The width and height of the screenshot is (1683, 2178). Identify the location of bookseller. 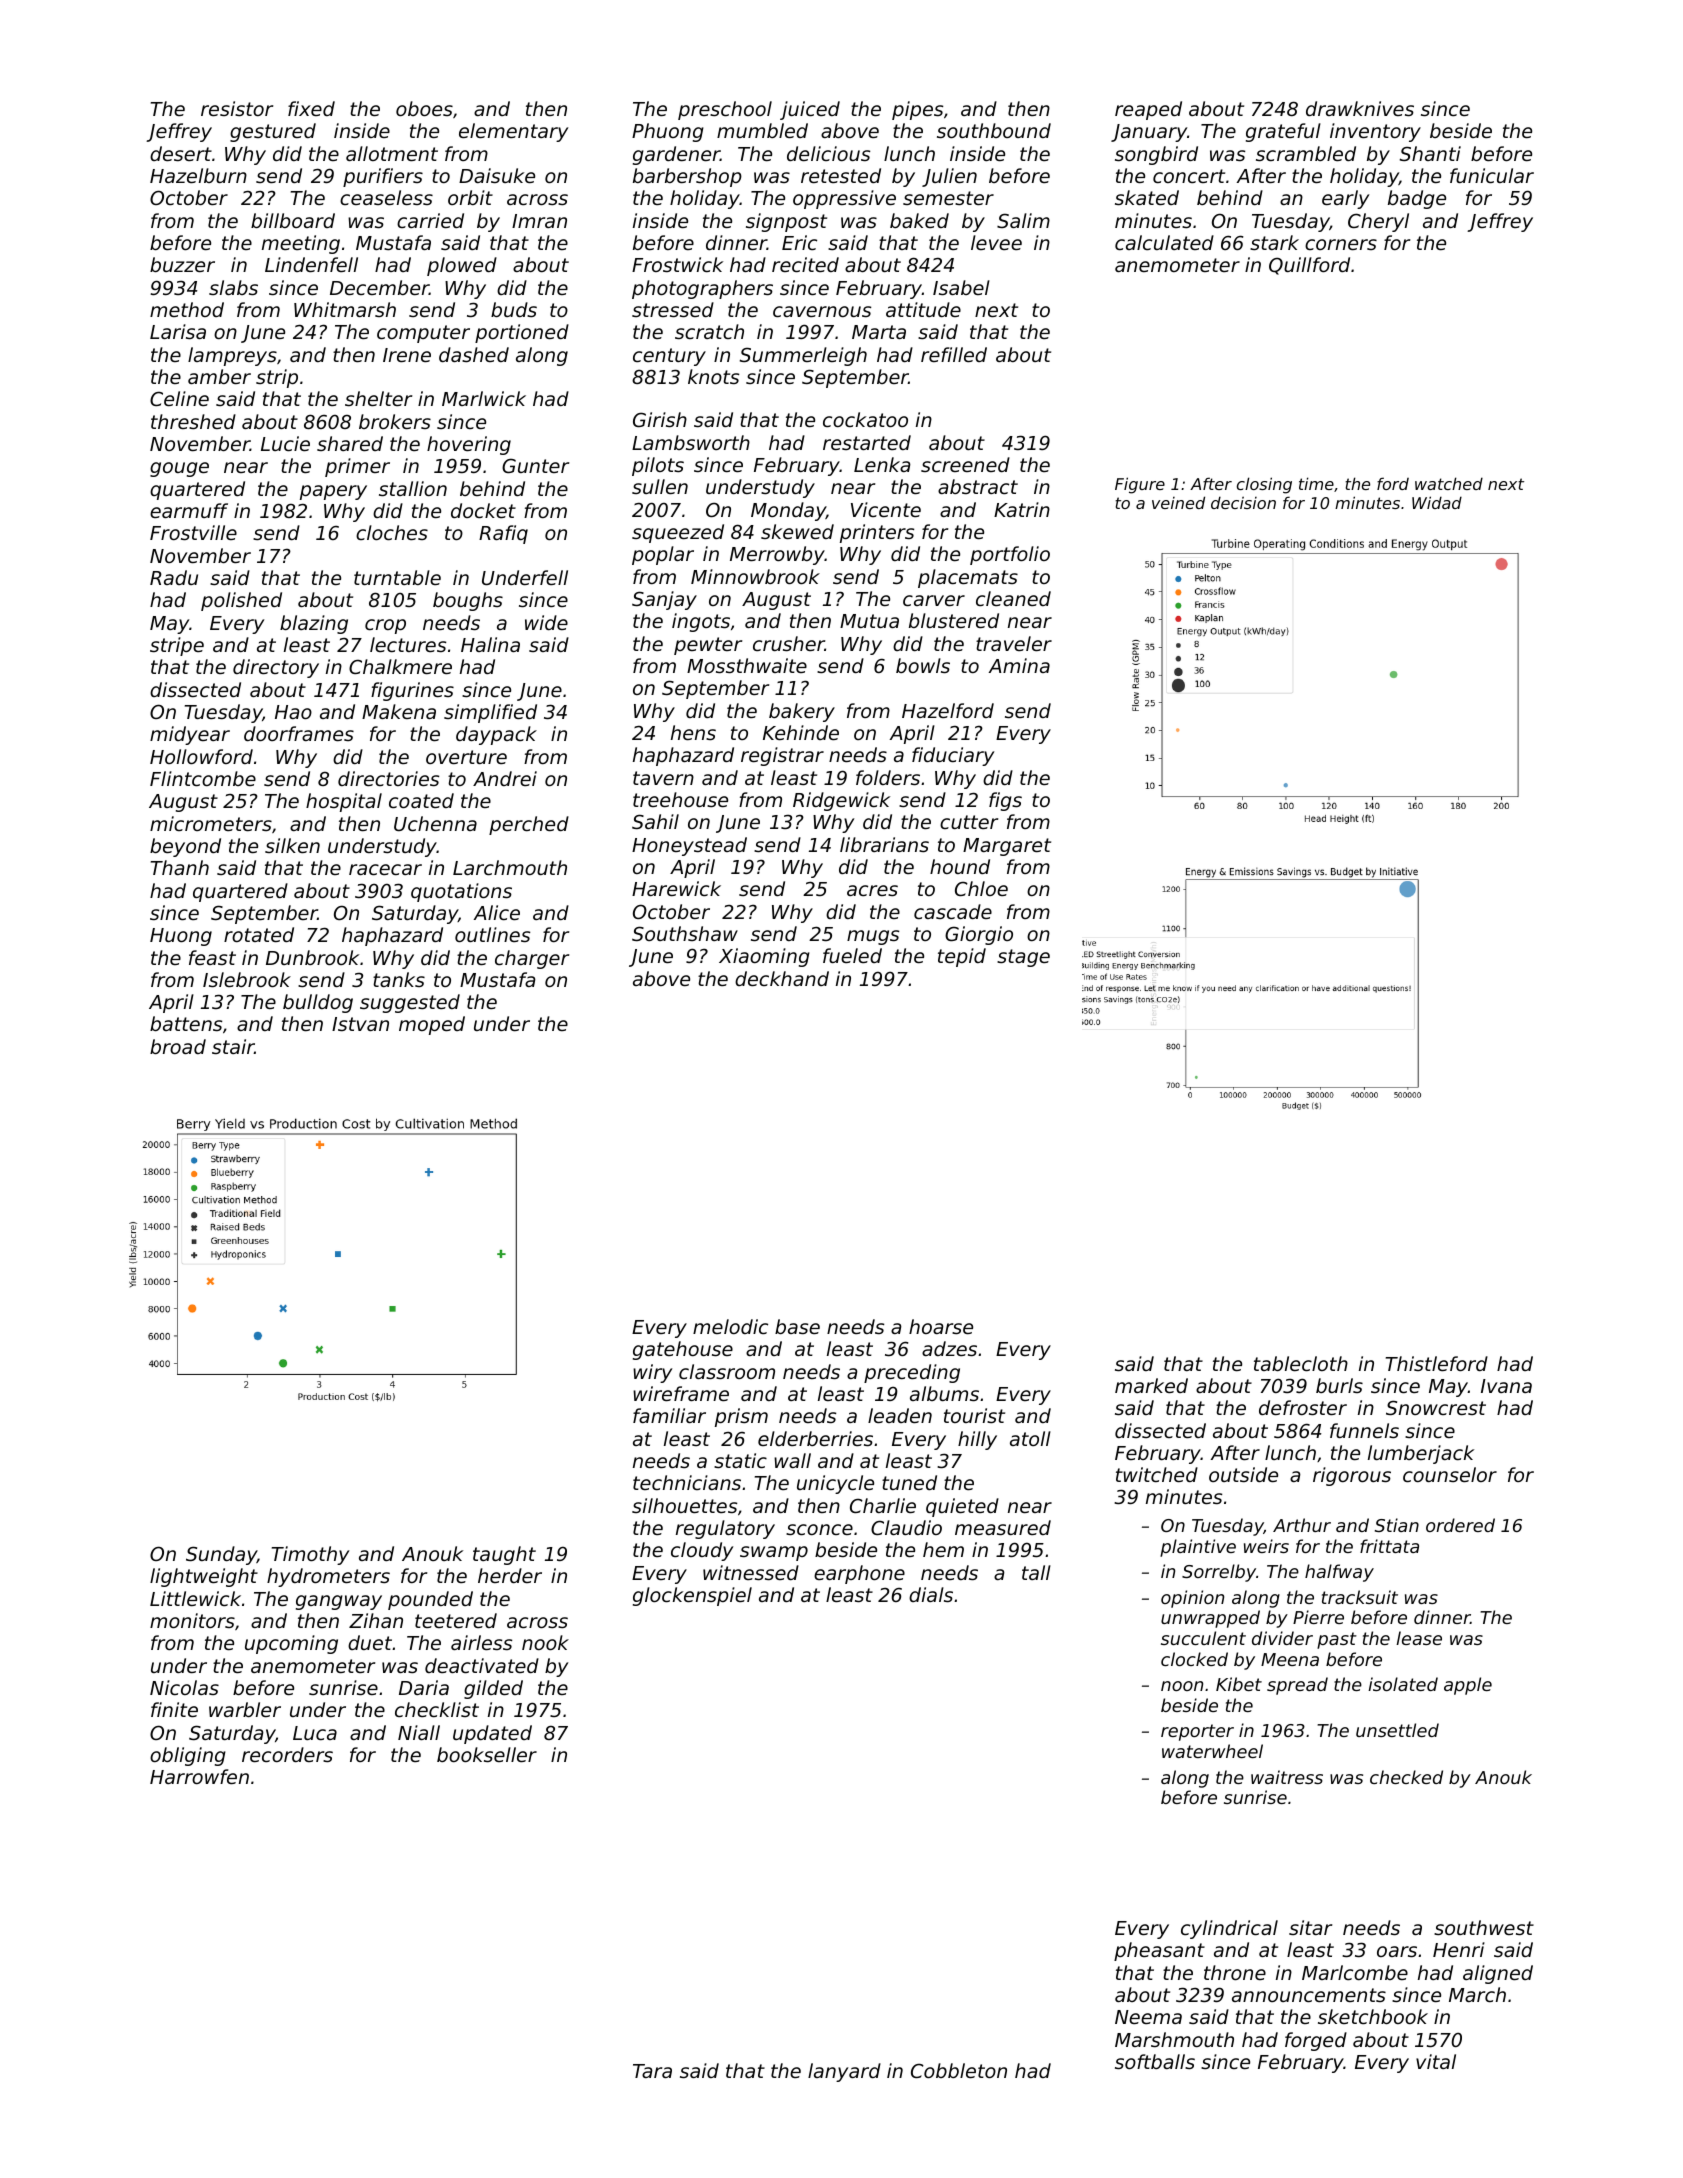
(487, 1754).
